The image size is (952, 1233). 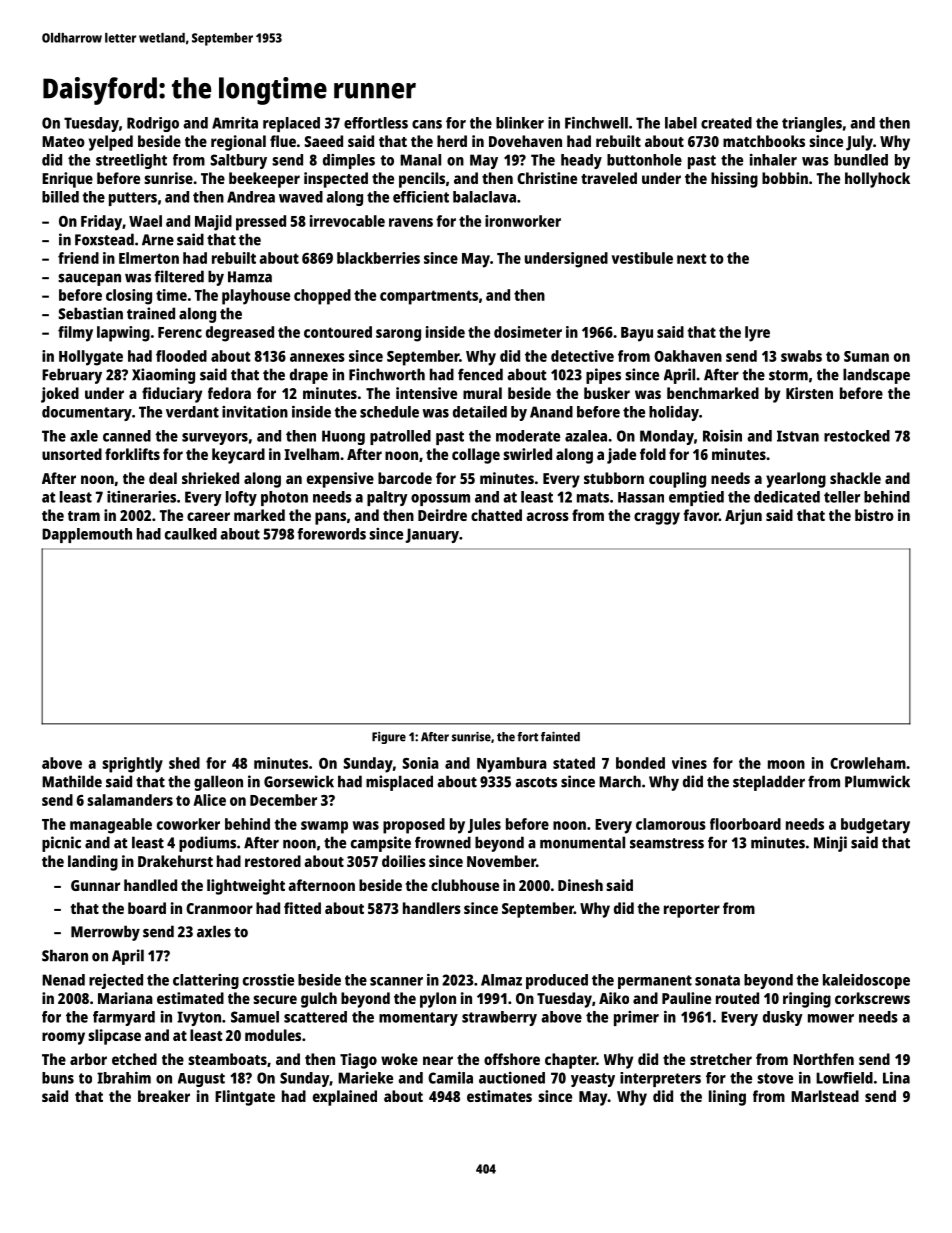 What do you see at coordinates (134, 1059) in the image?
I see `etched` at bounding box center [134, 1059].
